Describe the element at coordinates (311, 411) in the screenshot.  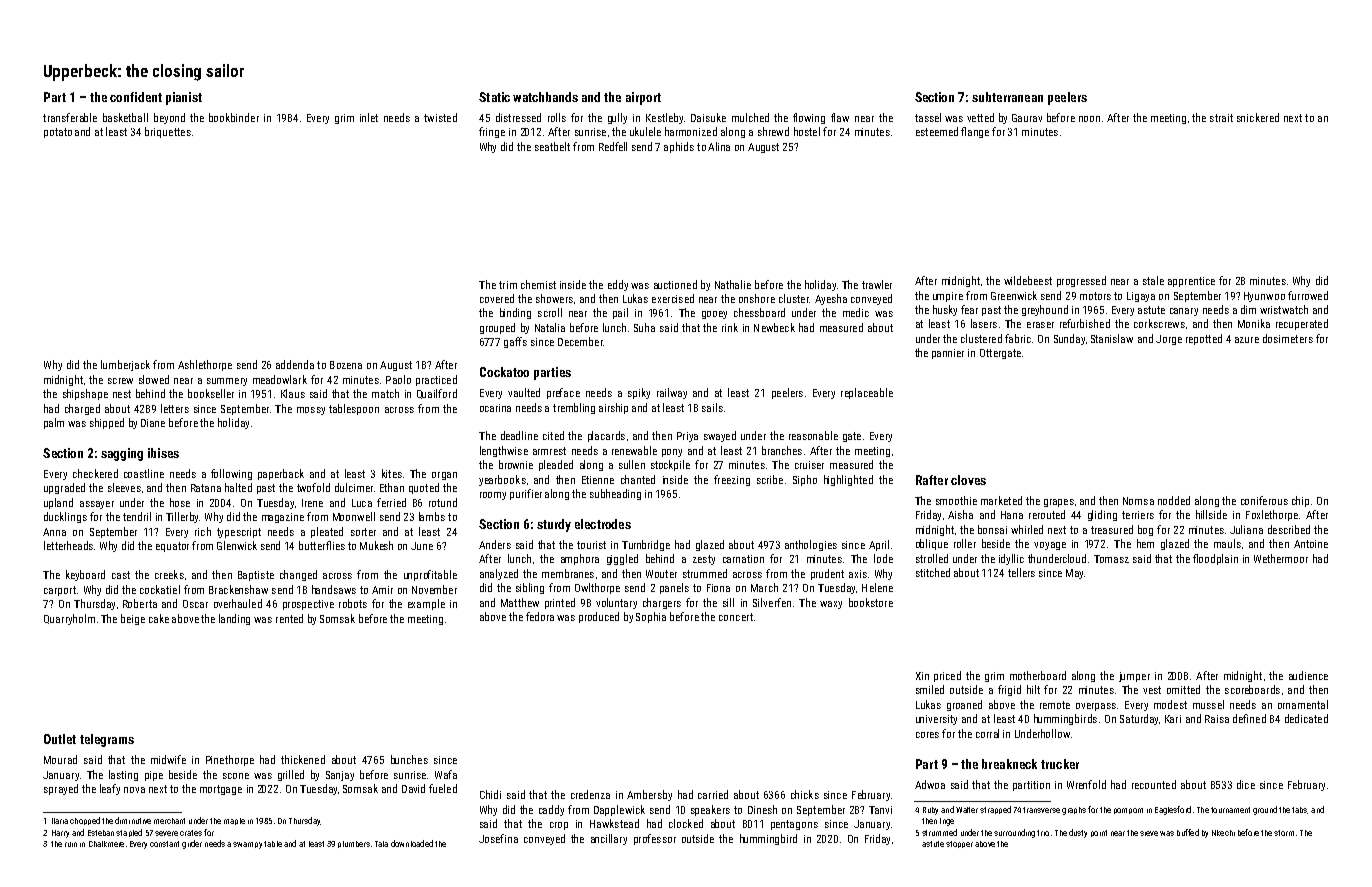
I see `mossy` at that location.
